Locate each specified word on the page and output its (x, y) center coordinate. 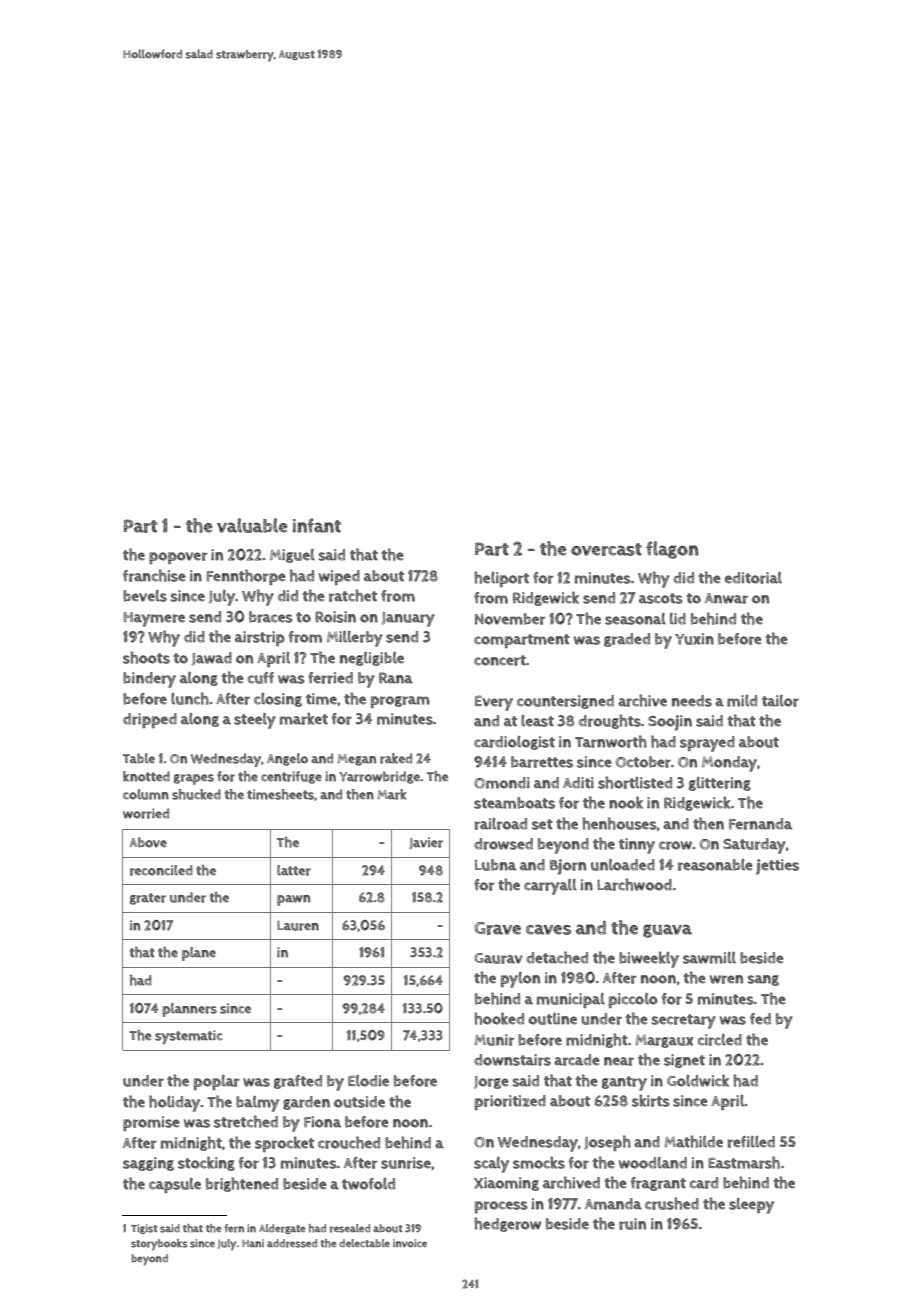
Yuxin (694, 639)
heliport (501, 579)
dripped (150, 720)
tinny (637, 846)
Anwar (726, 598)
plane (199, 954)
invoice (410, 1243)
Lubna (495, 865)
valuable (252, 525)
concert (500, 660)
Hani (253, 1243)
